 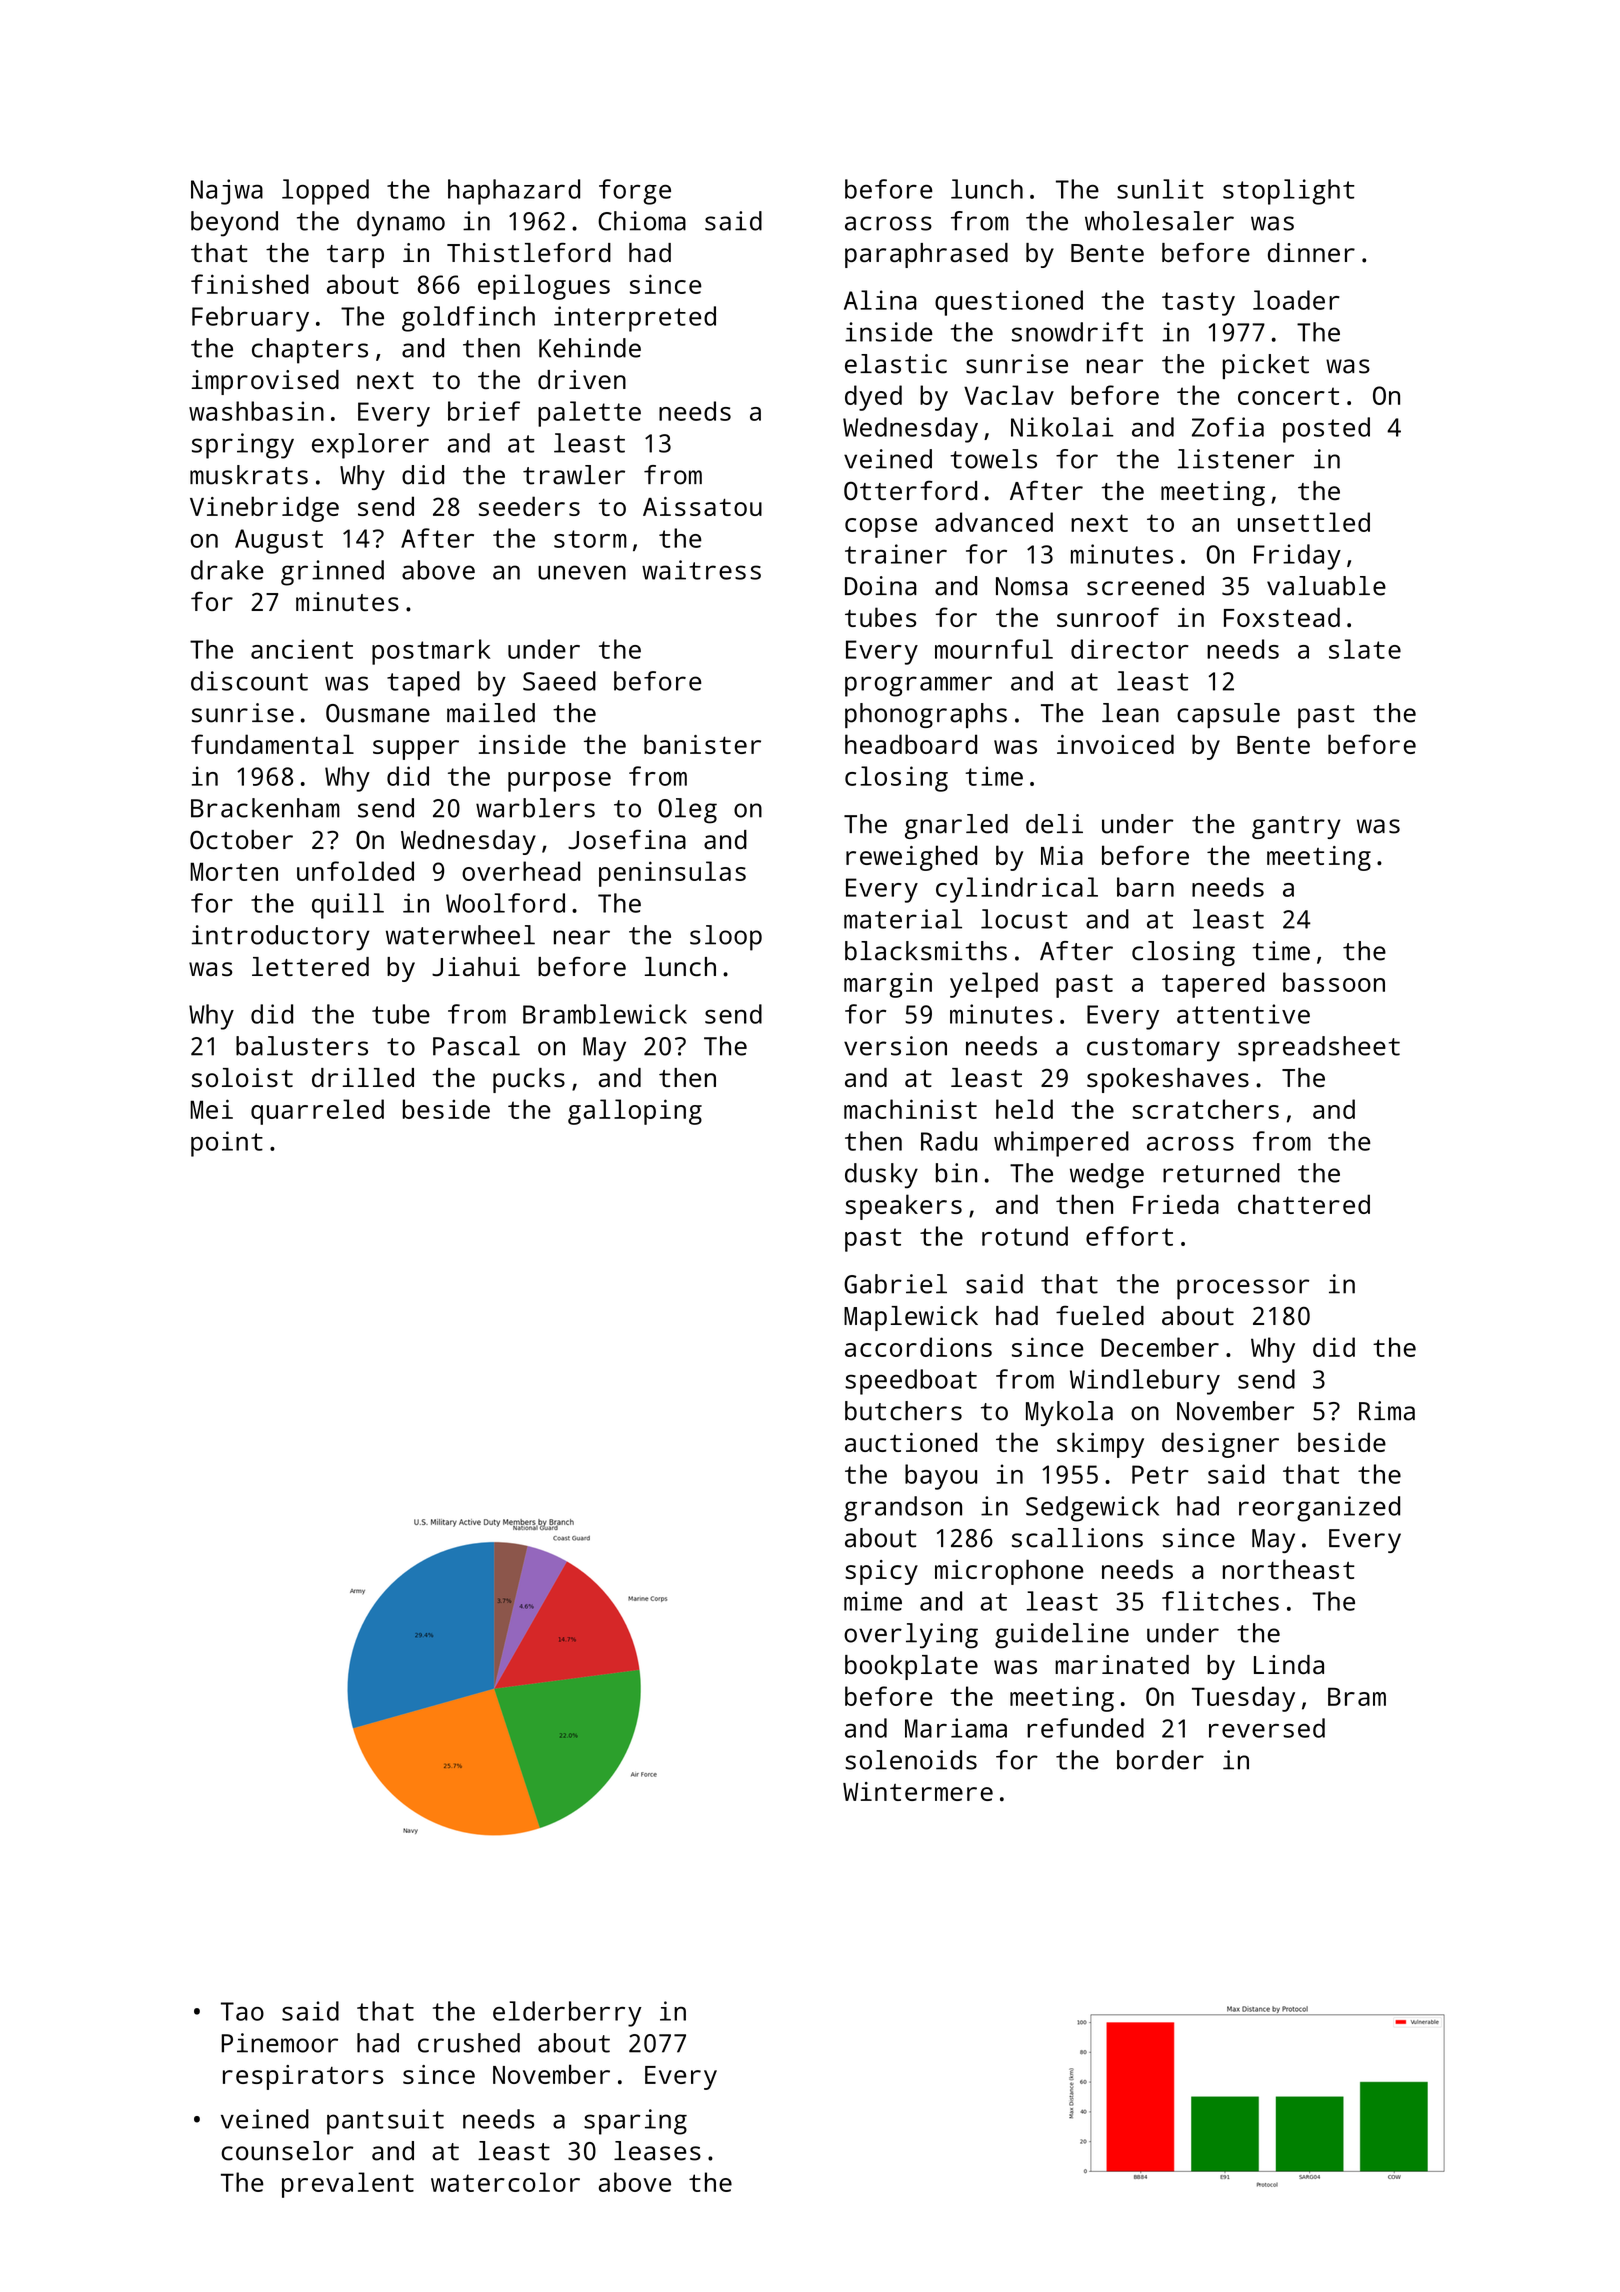 What do you see at coordinates (911, 858) in the screenshot?
I see `reweighed` at bounding box center [911, 858].
